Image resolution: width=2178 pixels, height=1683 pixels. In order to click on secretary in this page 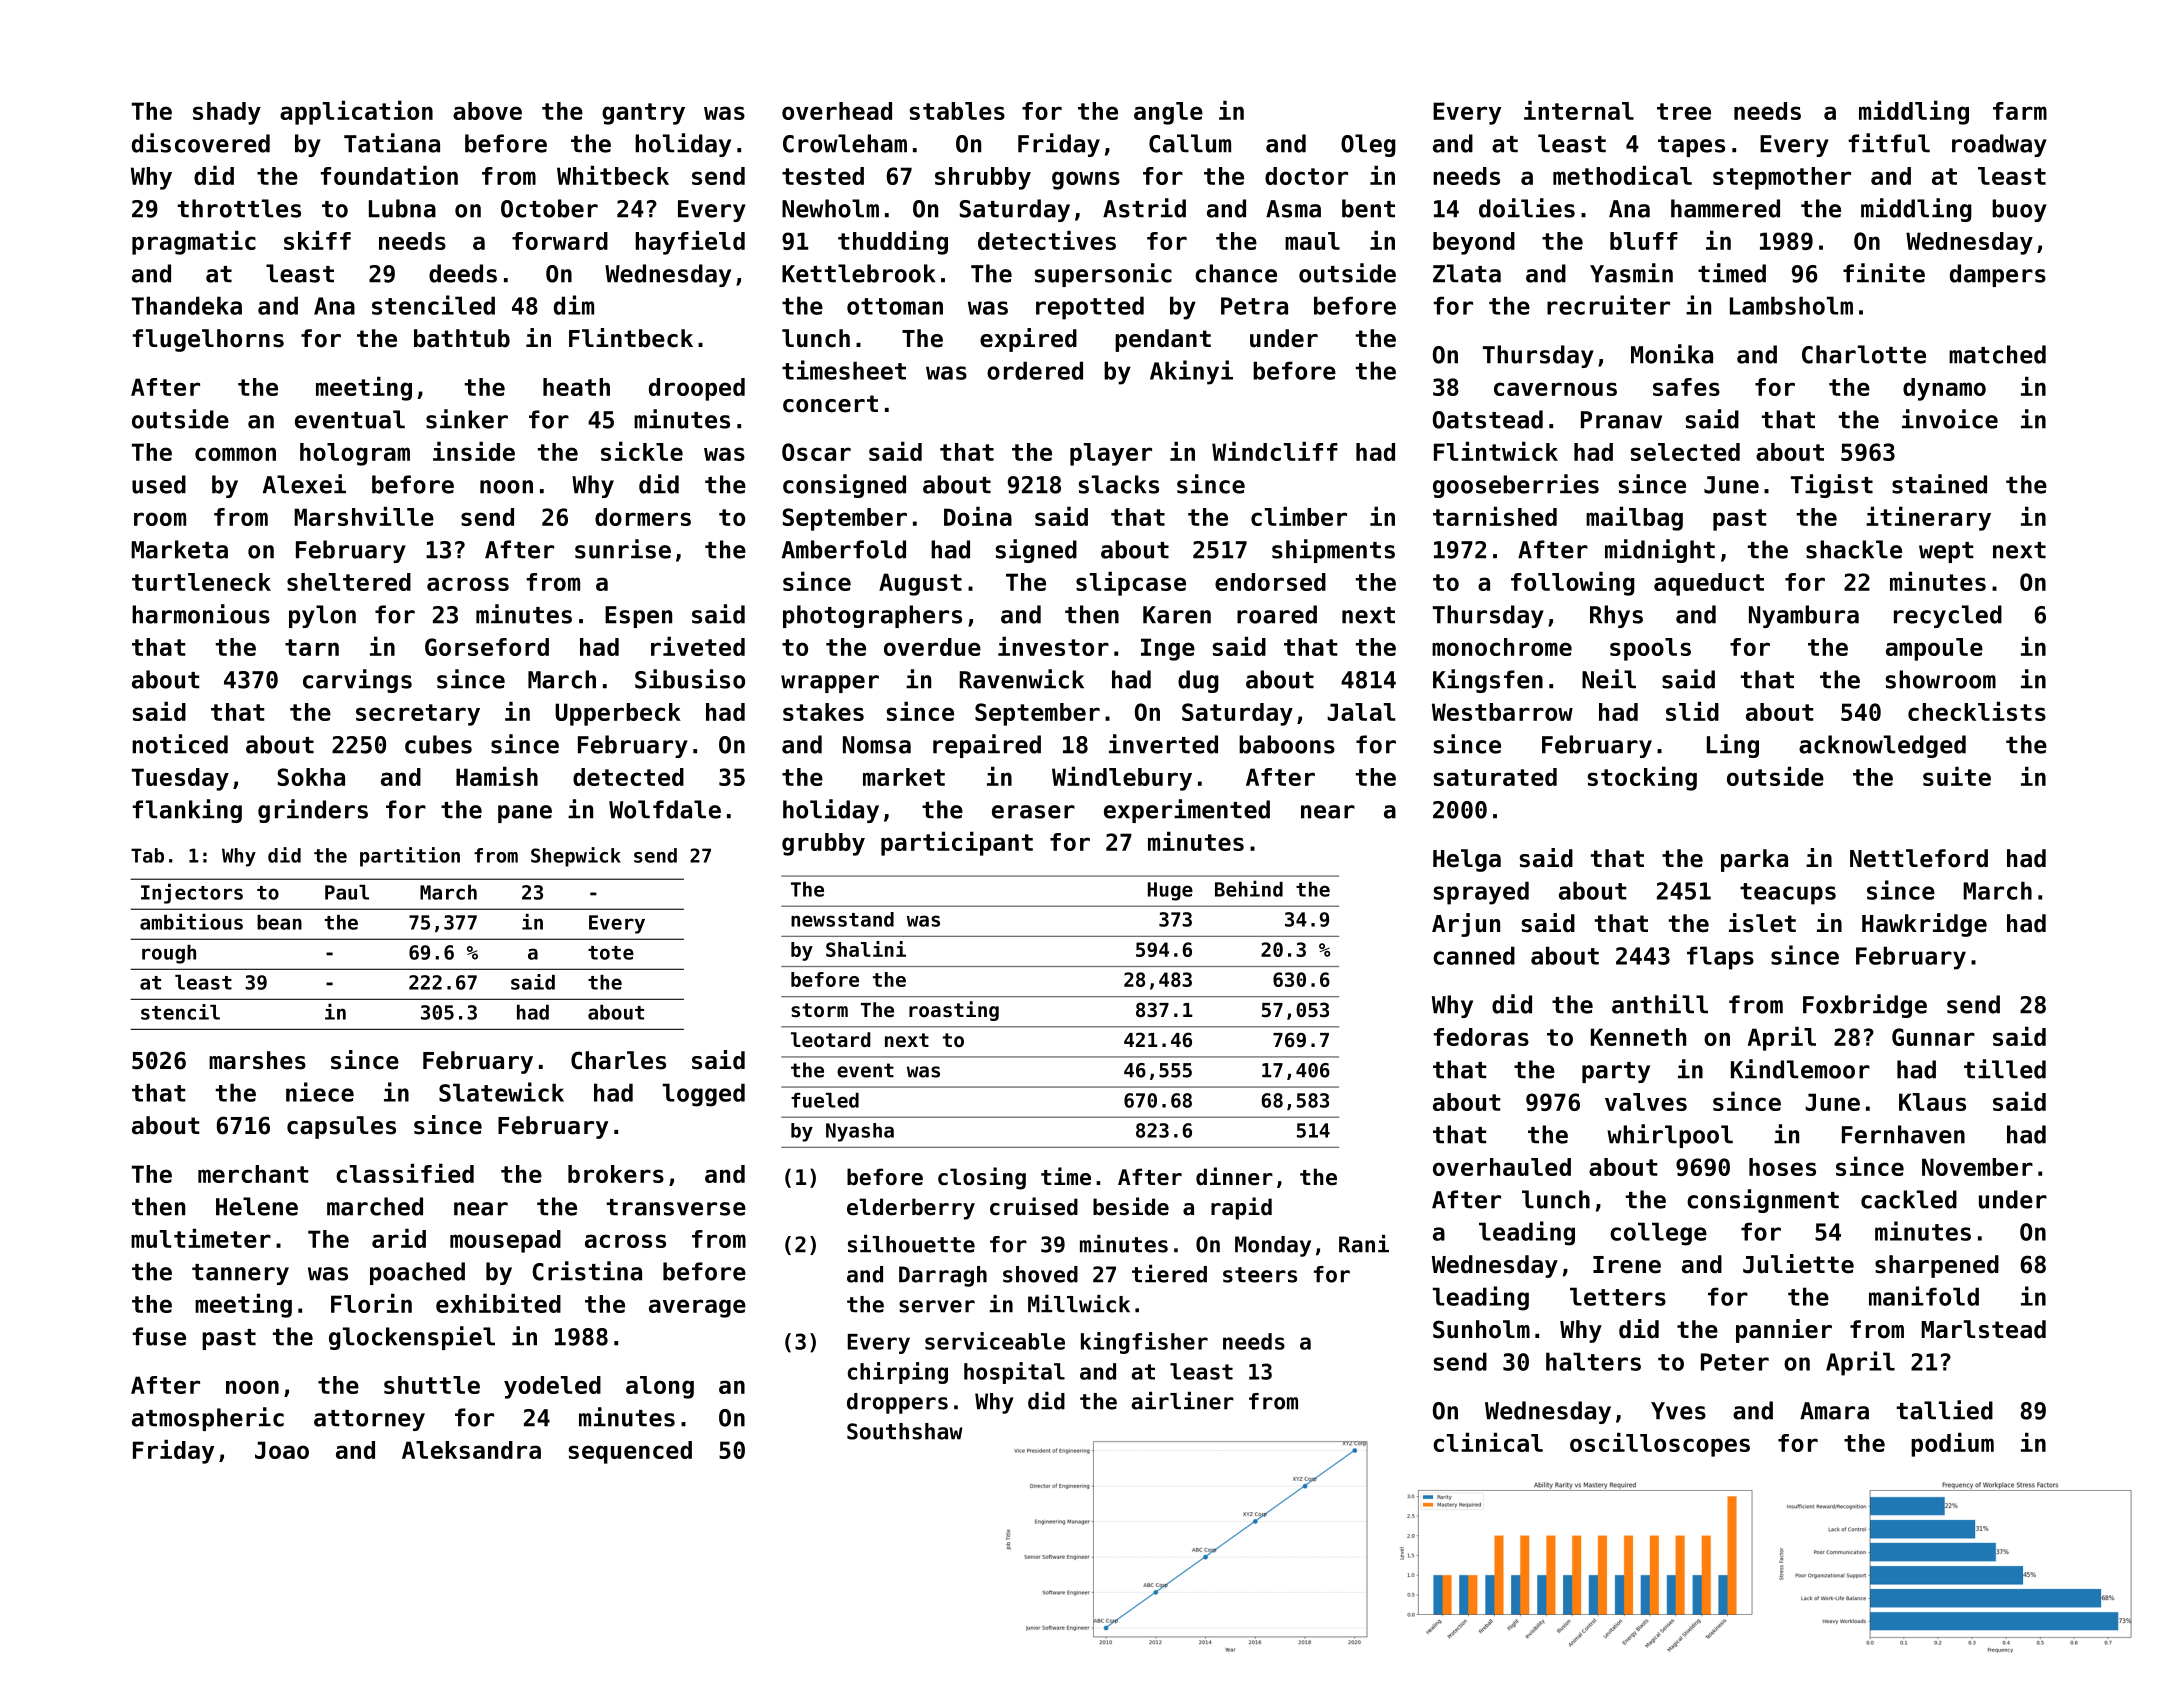, I will do `click(418, 715)`.
